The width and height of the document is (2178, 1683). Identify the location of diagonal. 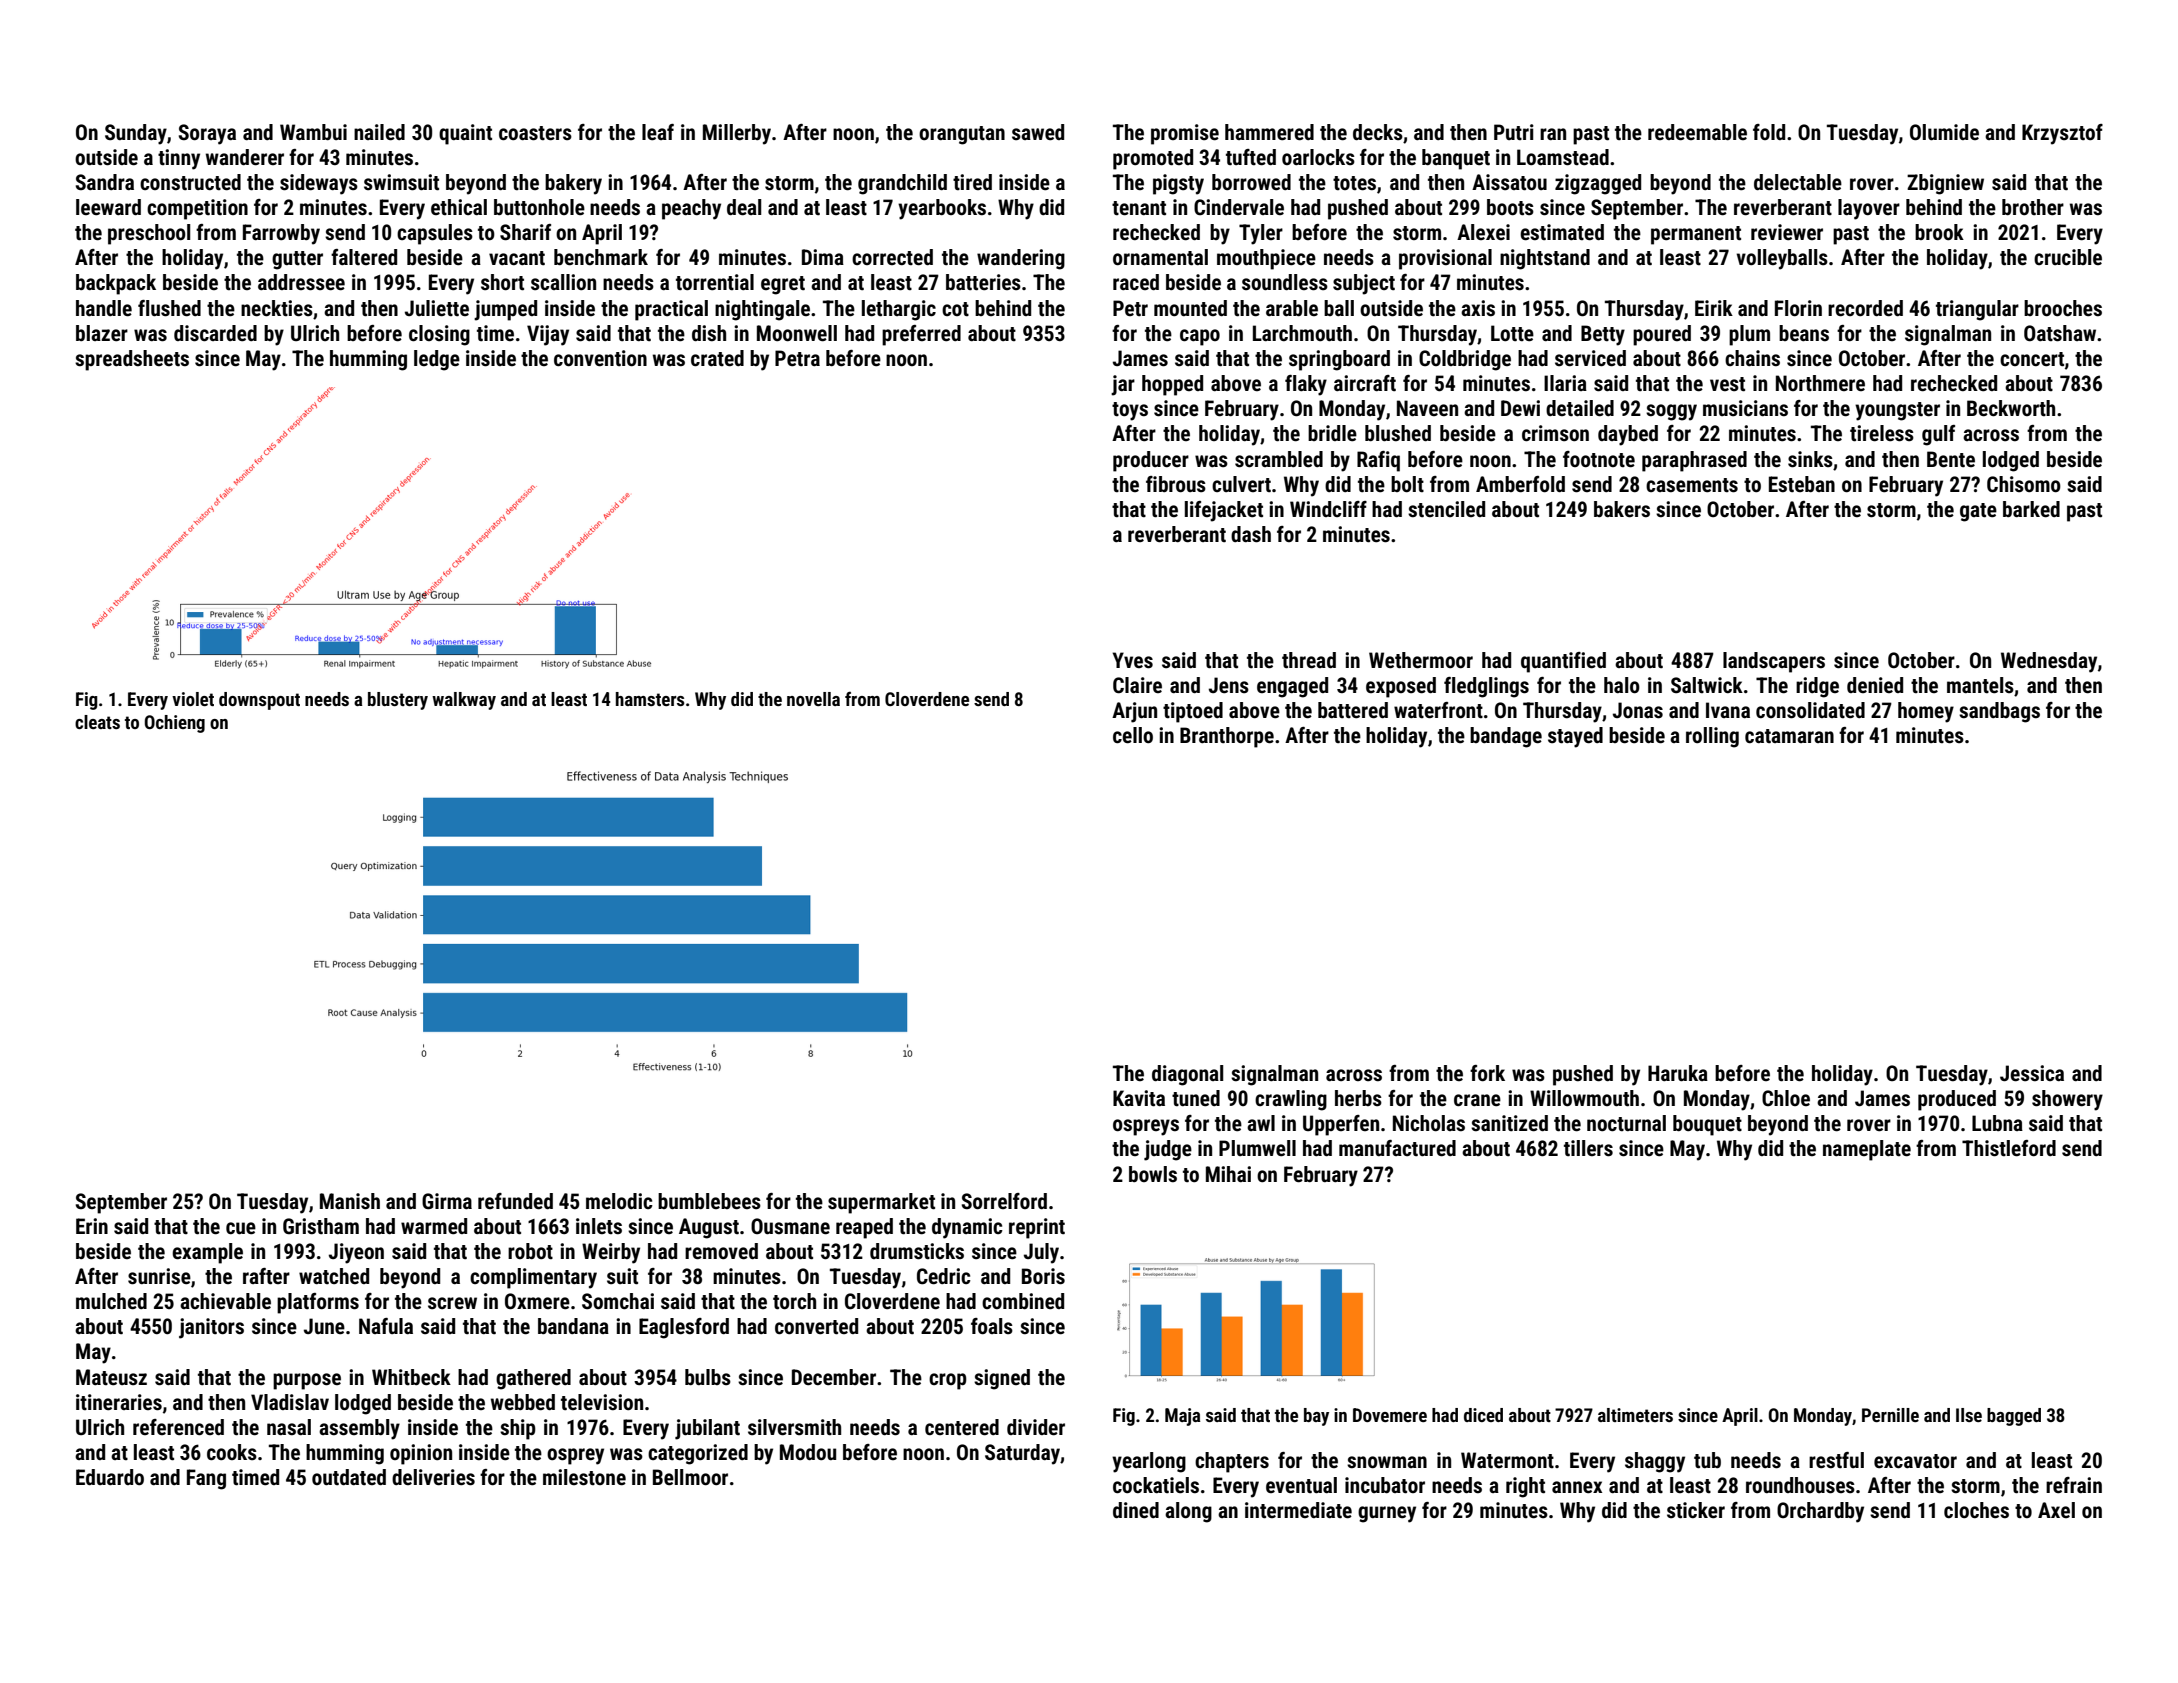
(1187, 1075).
